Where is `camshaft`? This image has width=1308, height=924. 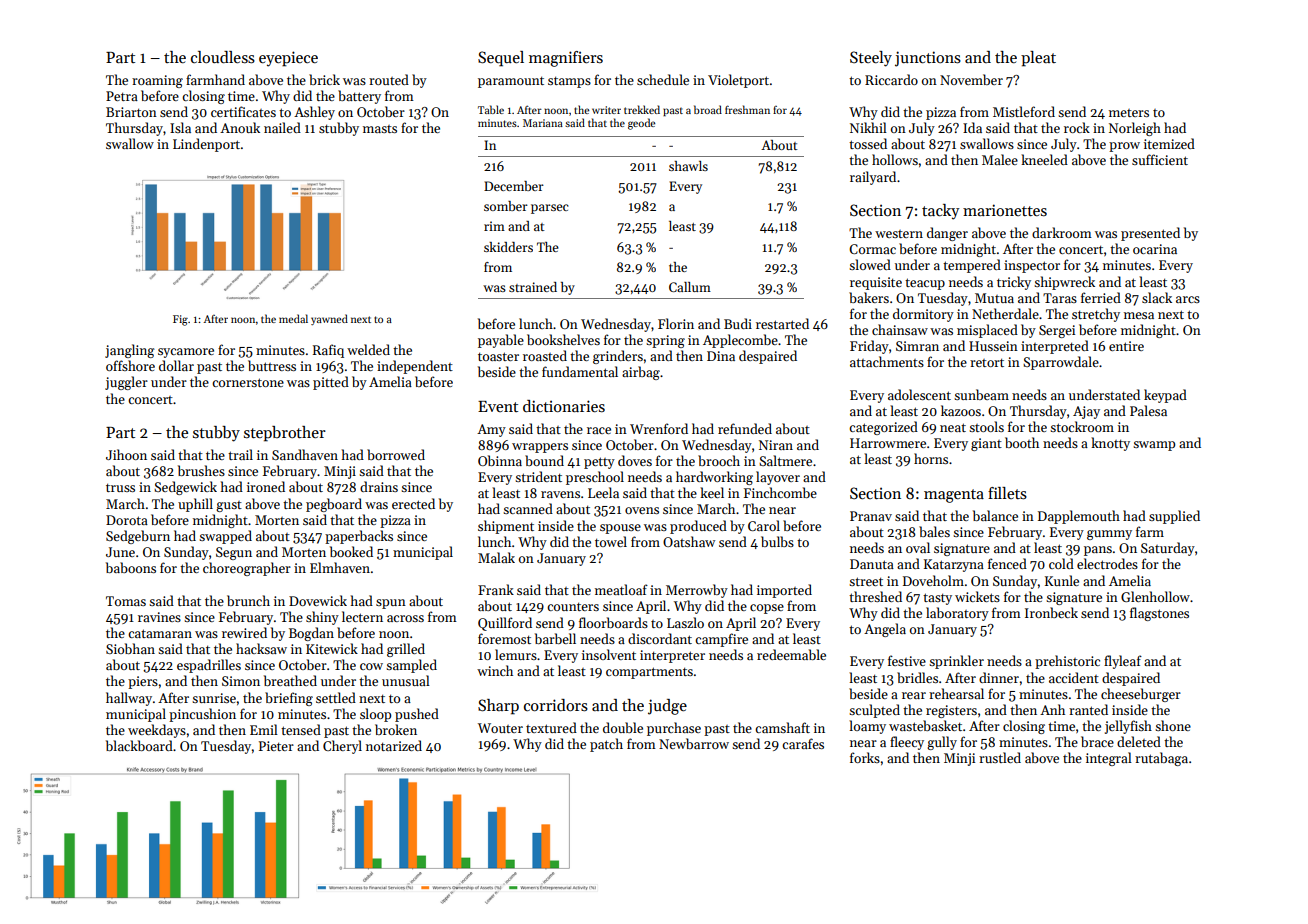 camshaft is located at coordinates (782, 727).
